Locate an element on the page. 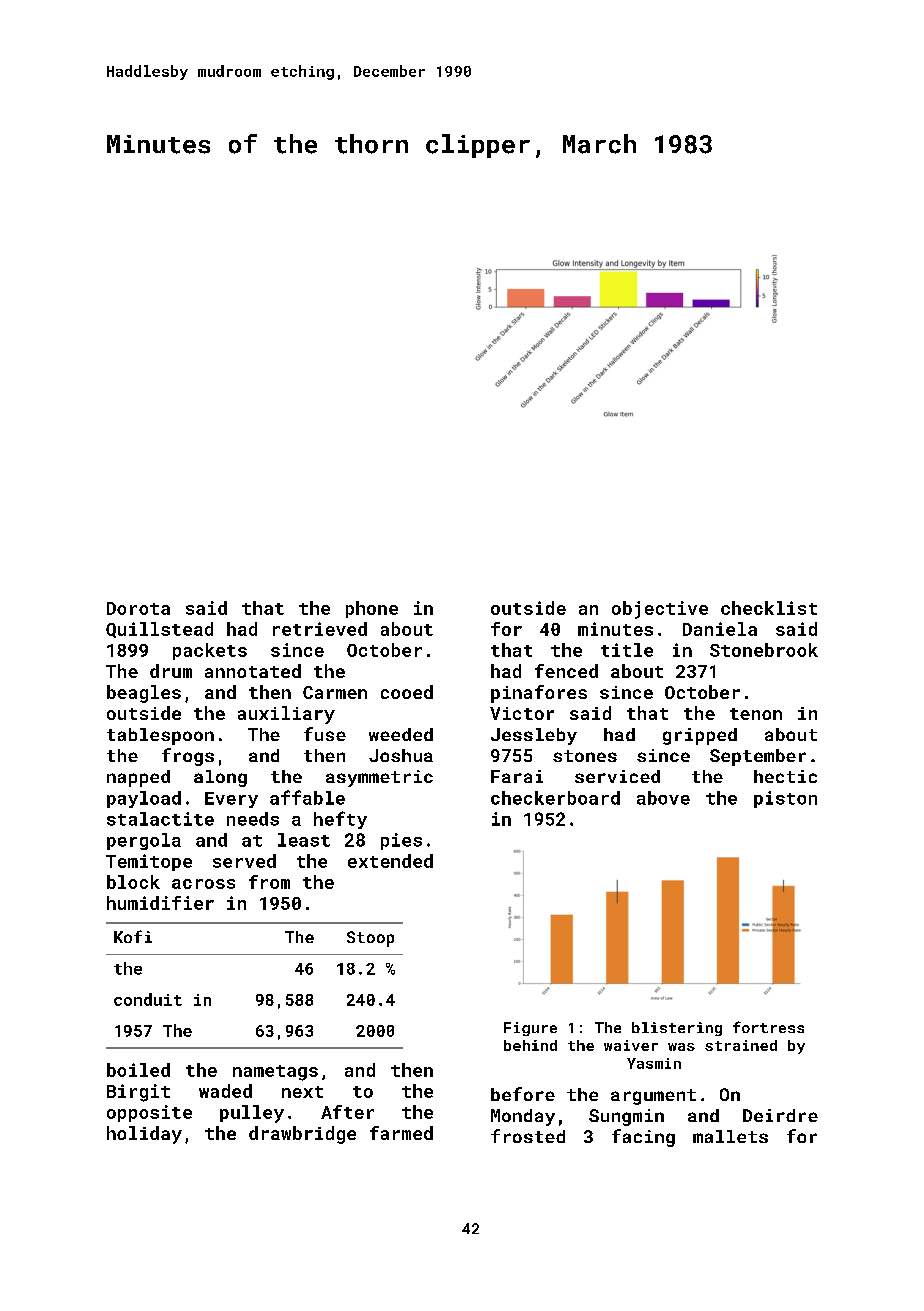 This page has height=1311, width=924. Kofi is located at coordinates (133, 936).
